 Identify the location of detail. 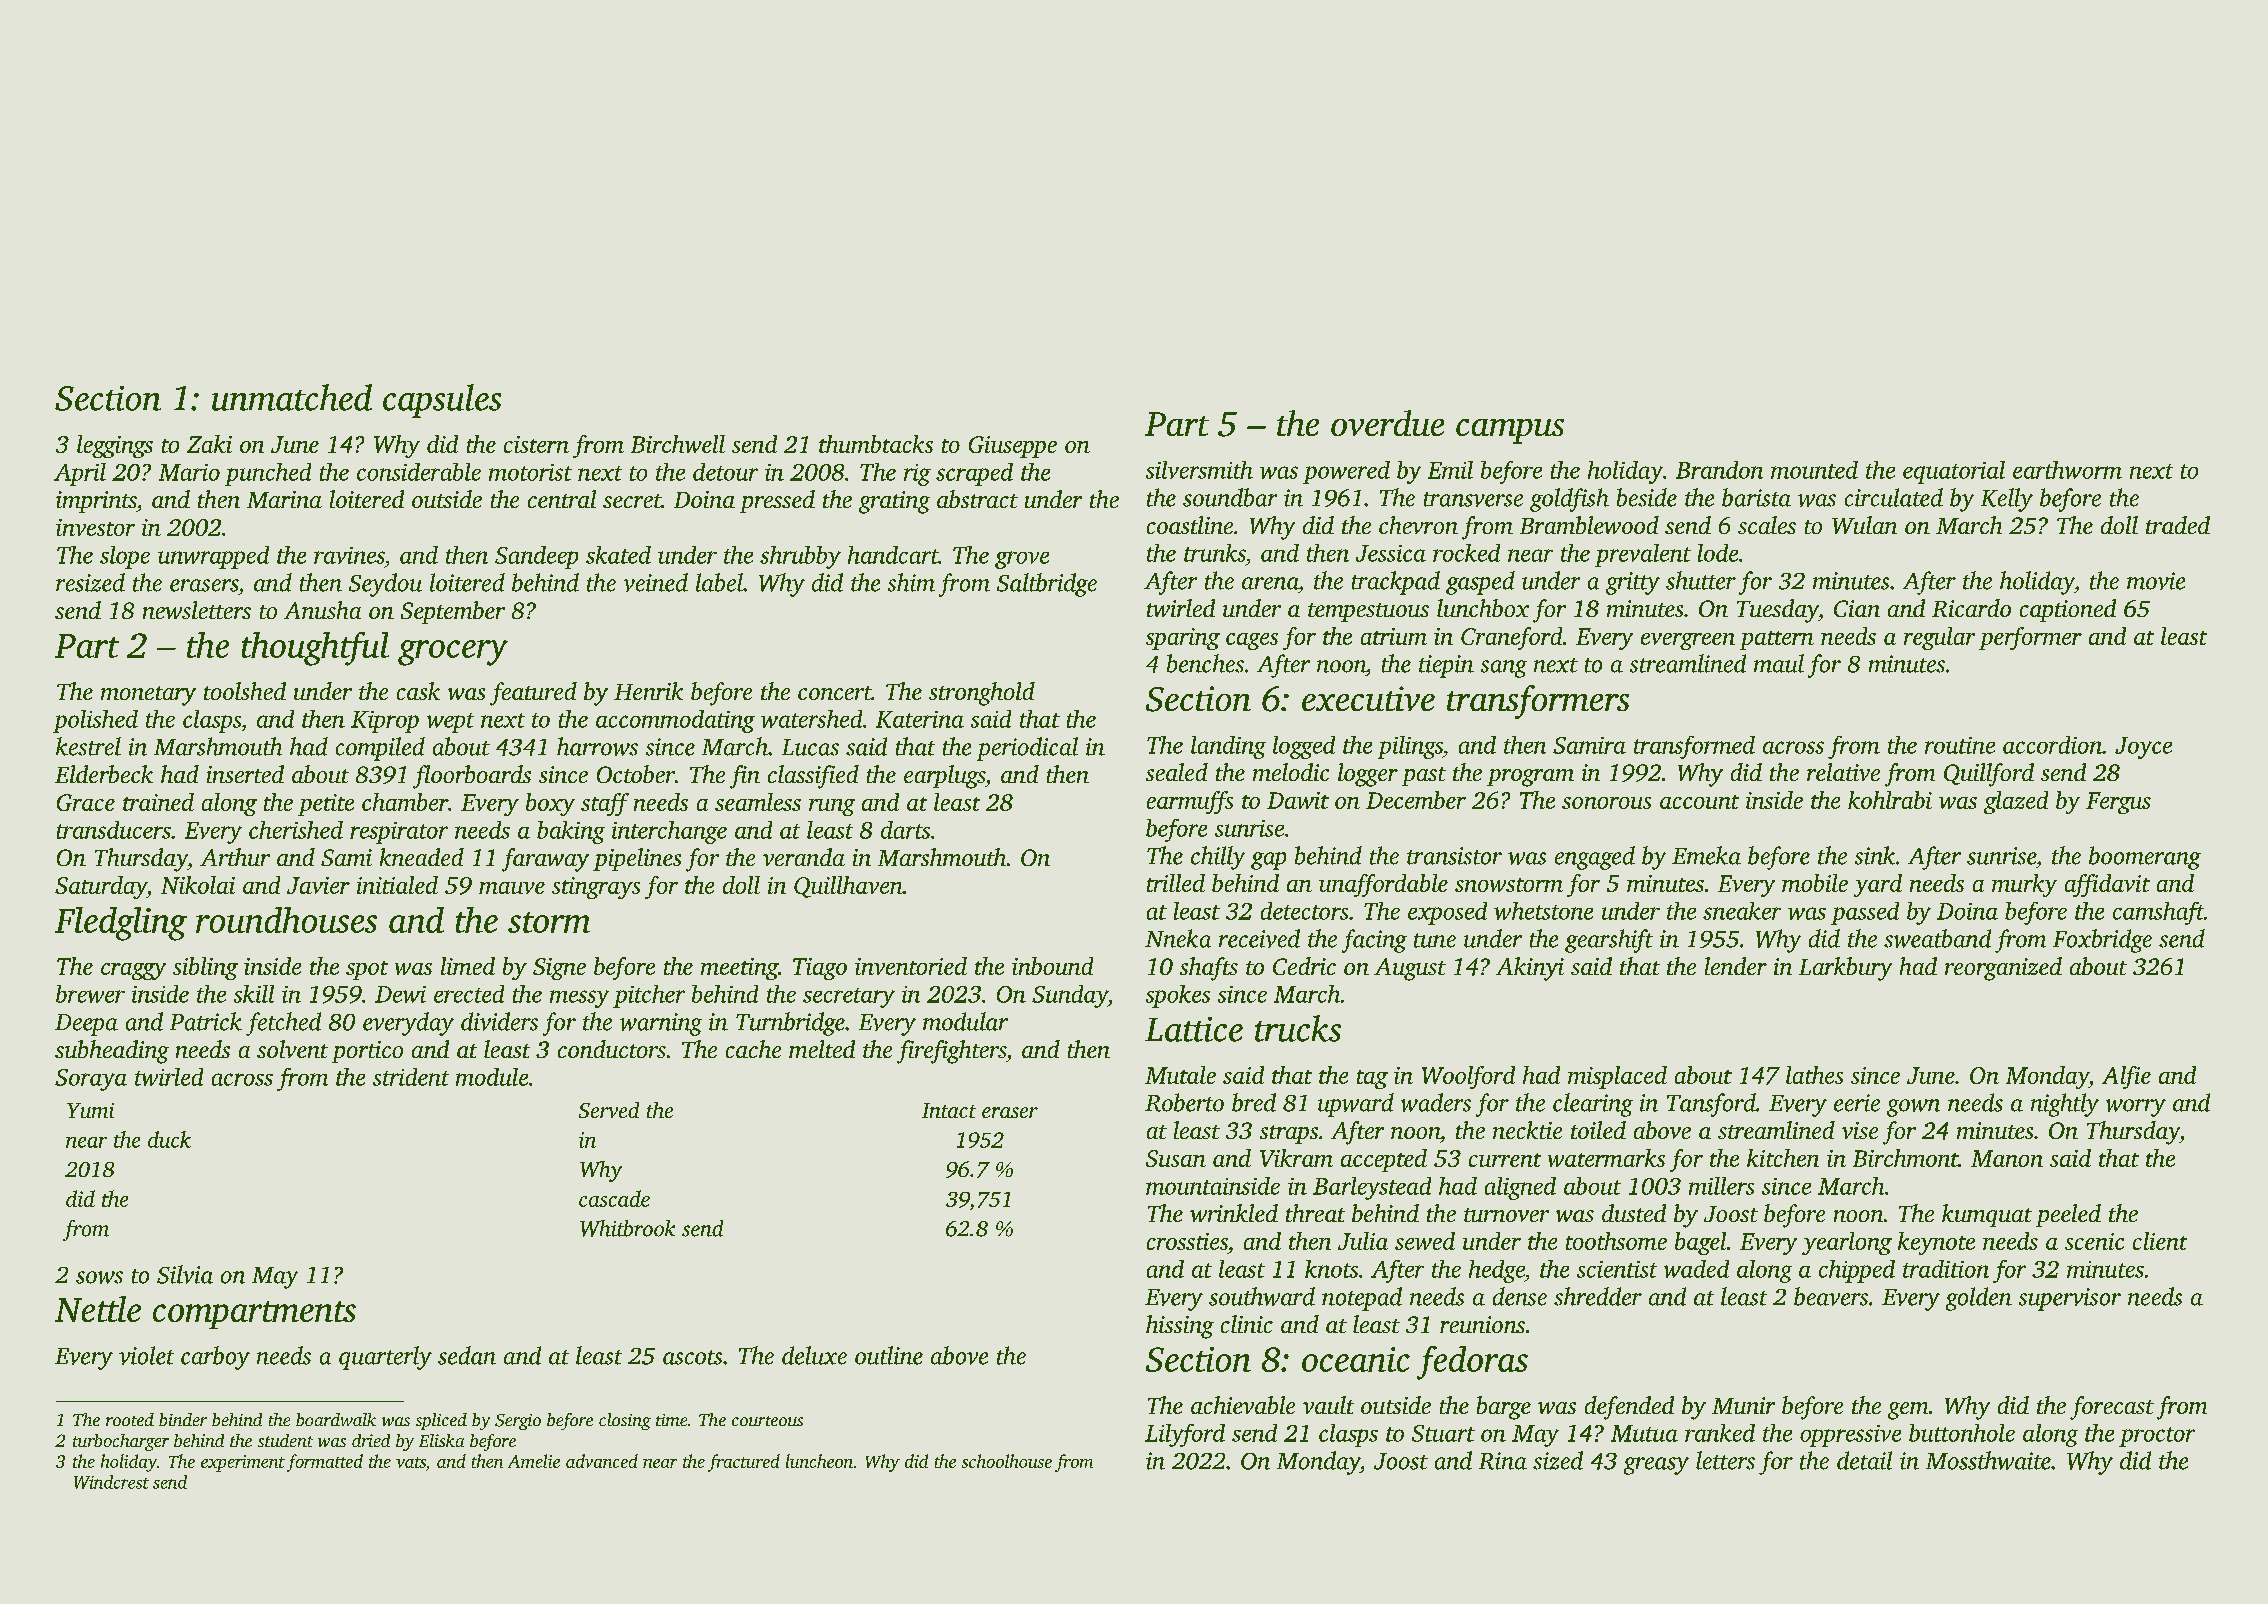
(1864, 1460).
